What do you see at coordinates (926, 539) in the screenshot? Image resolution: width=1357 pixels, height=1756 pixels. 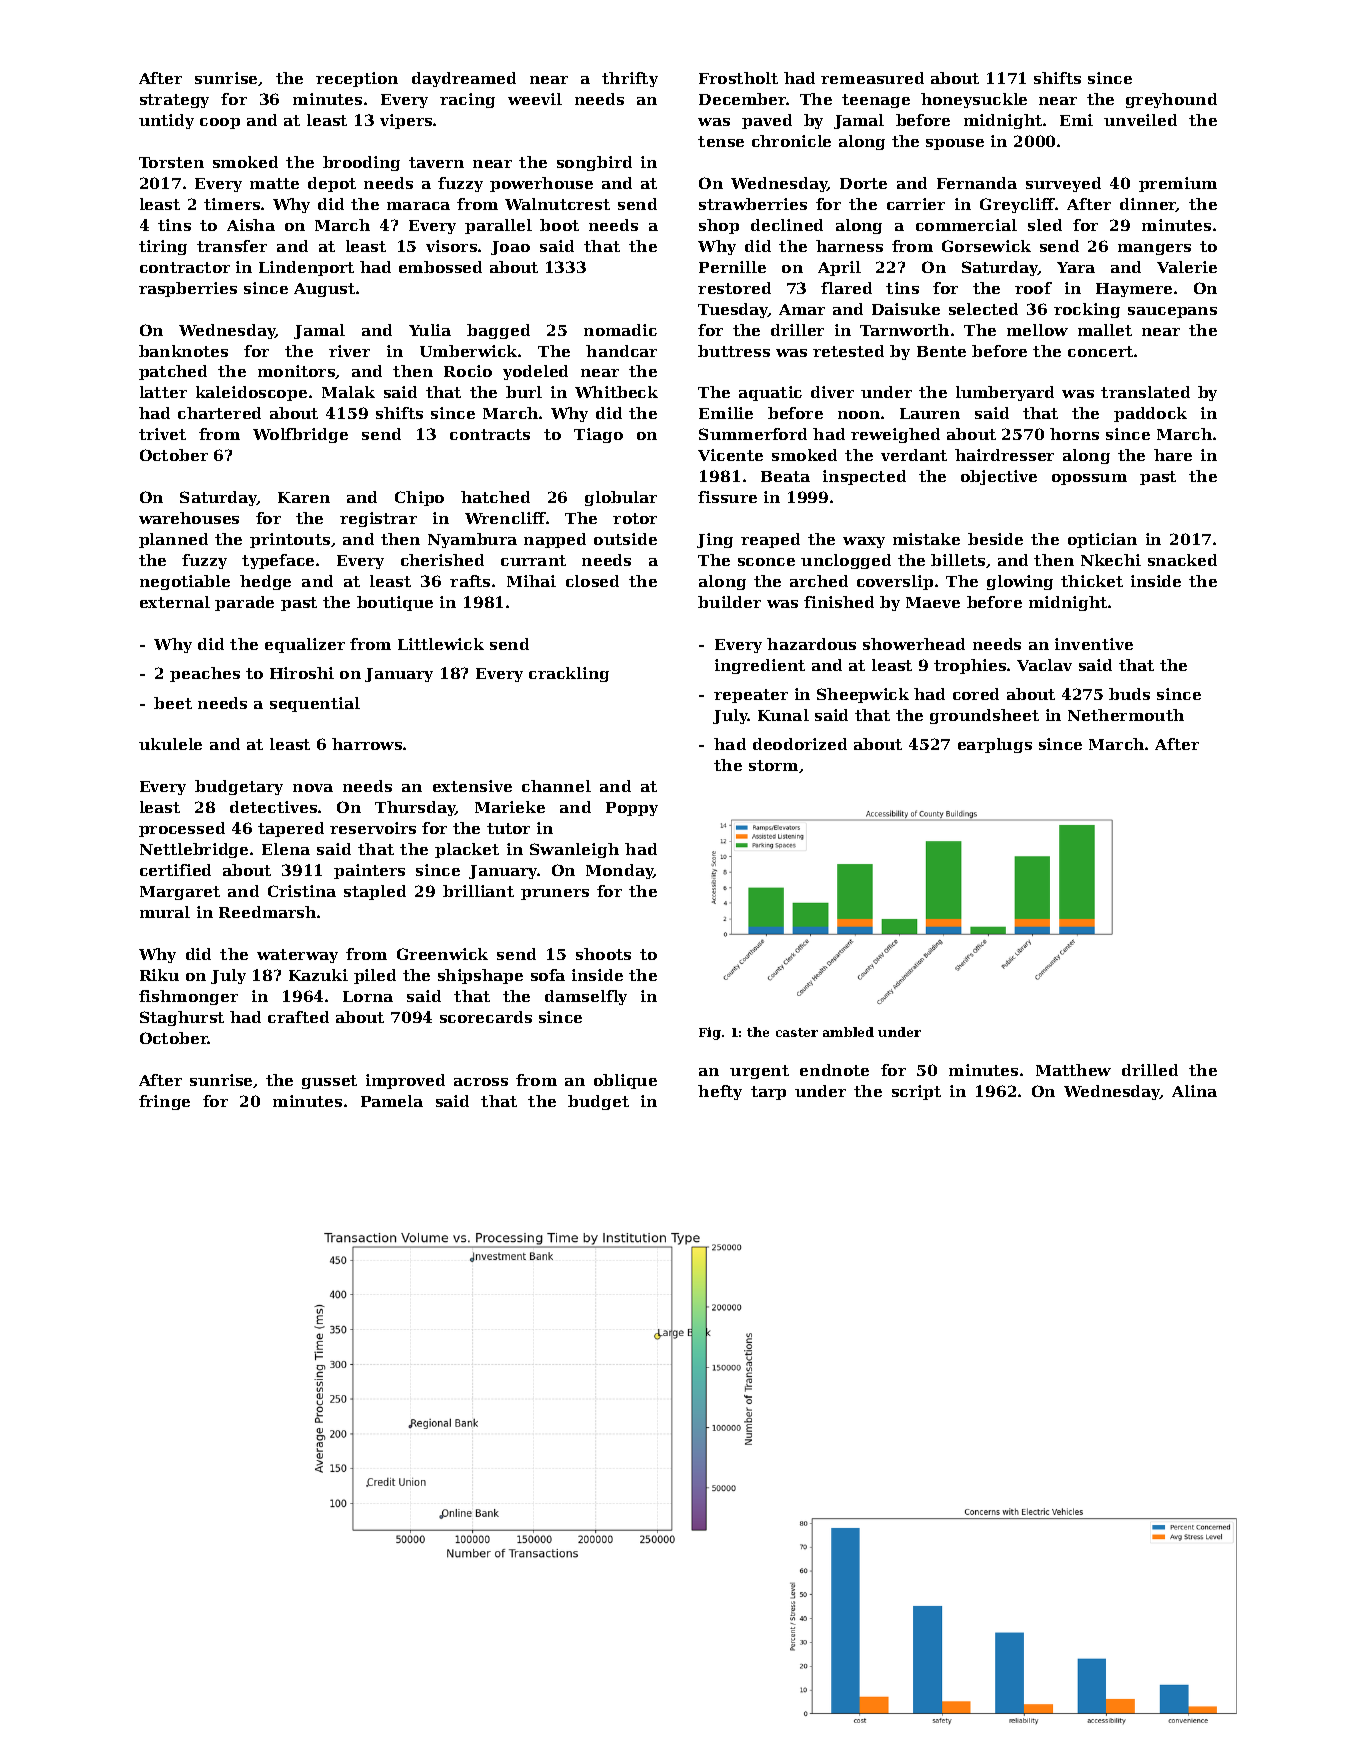 I see `mistake` at bounding box center [926, 539].
